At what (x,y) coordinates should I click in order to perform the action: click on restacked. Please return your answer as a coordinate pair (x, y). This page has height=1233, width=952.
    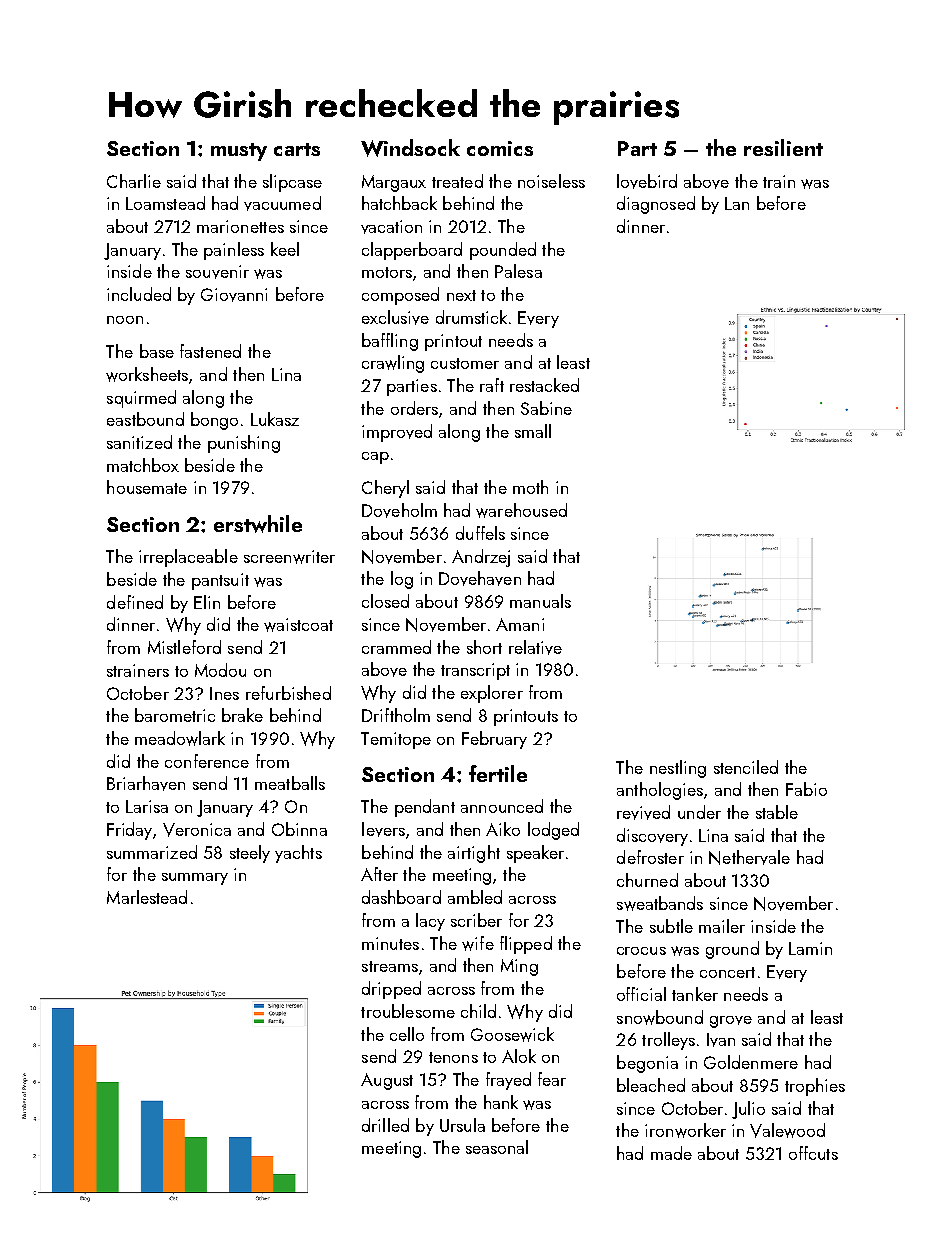
    Looking at the image, I should click on (544, 385).
